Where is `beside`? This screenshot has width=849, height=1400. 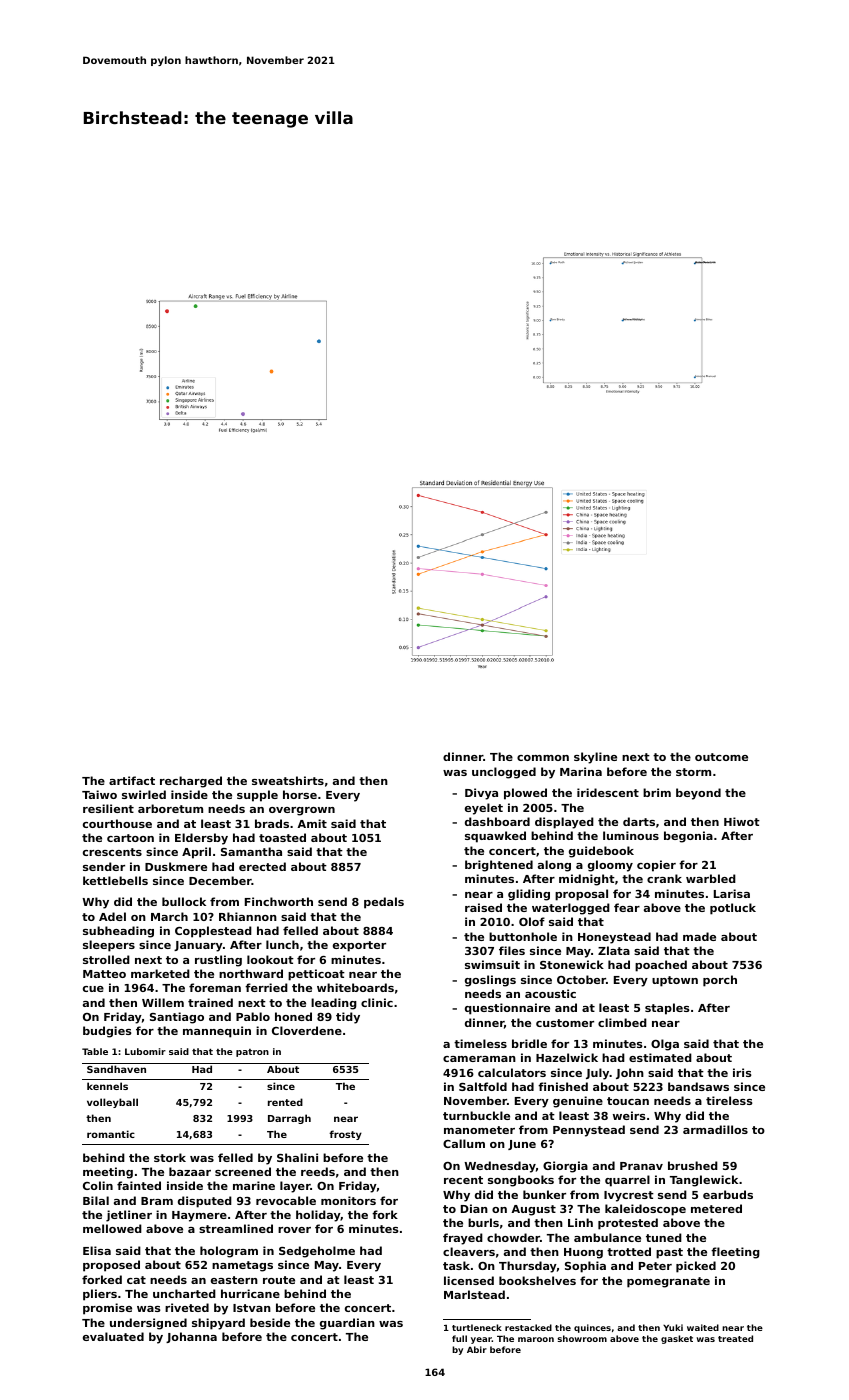
beside is located at coordinates (270, 1322).
